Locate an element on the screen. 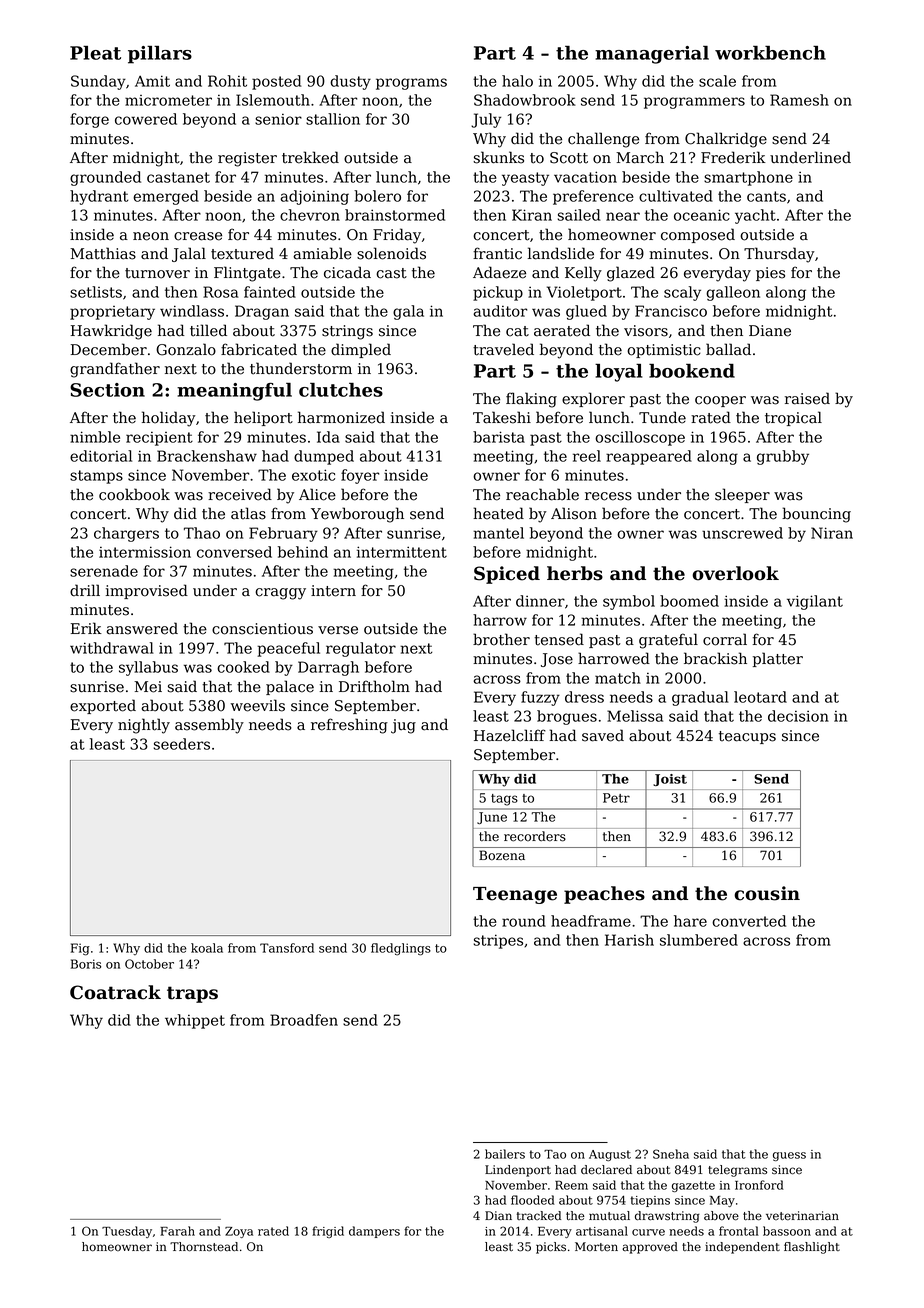  bouncing is located at coordinates (816, 515).
